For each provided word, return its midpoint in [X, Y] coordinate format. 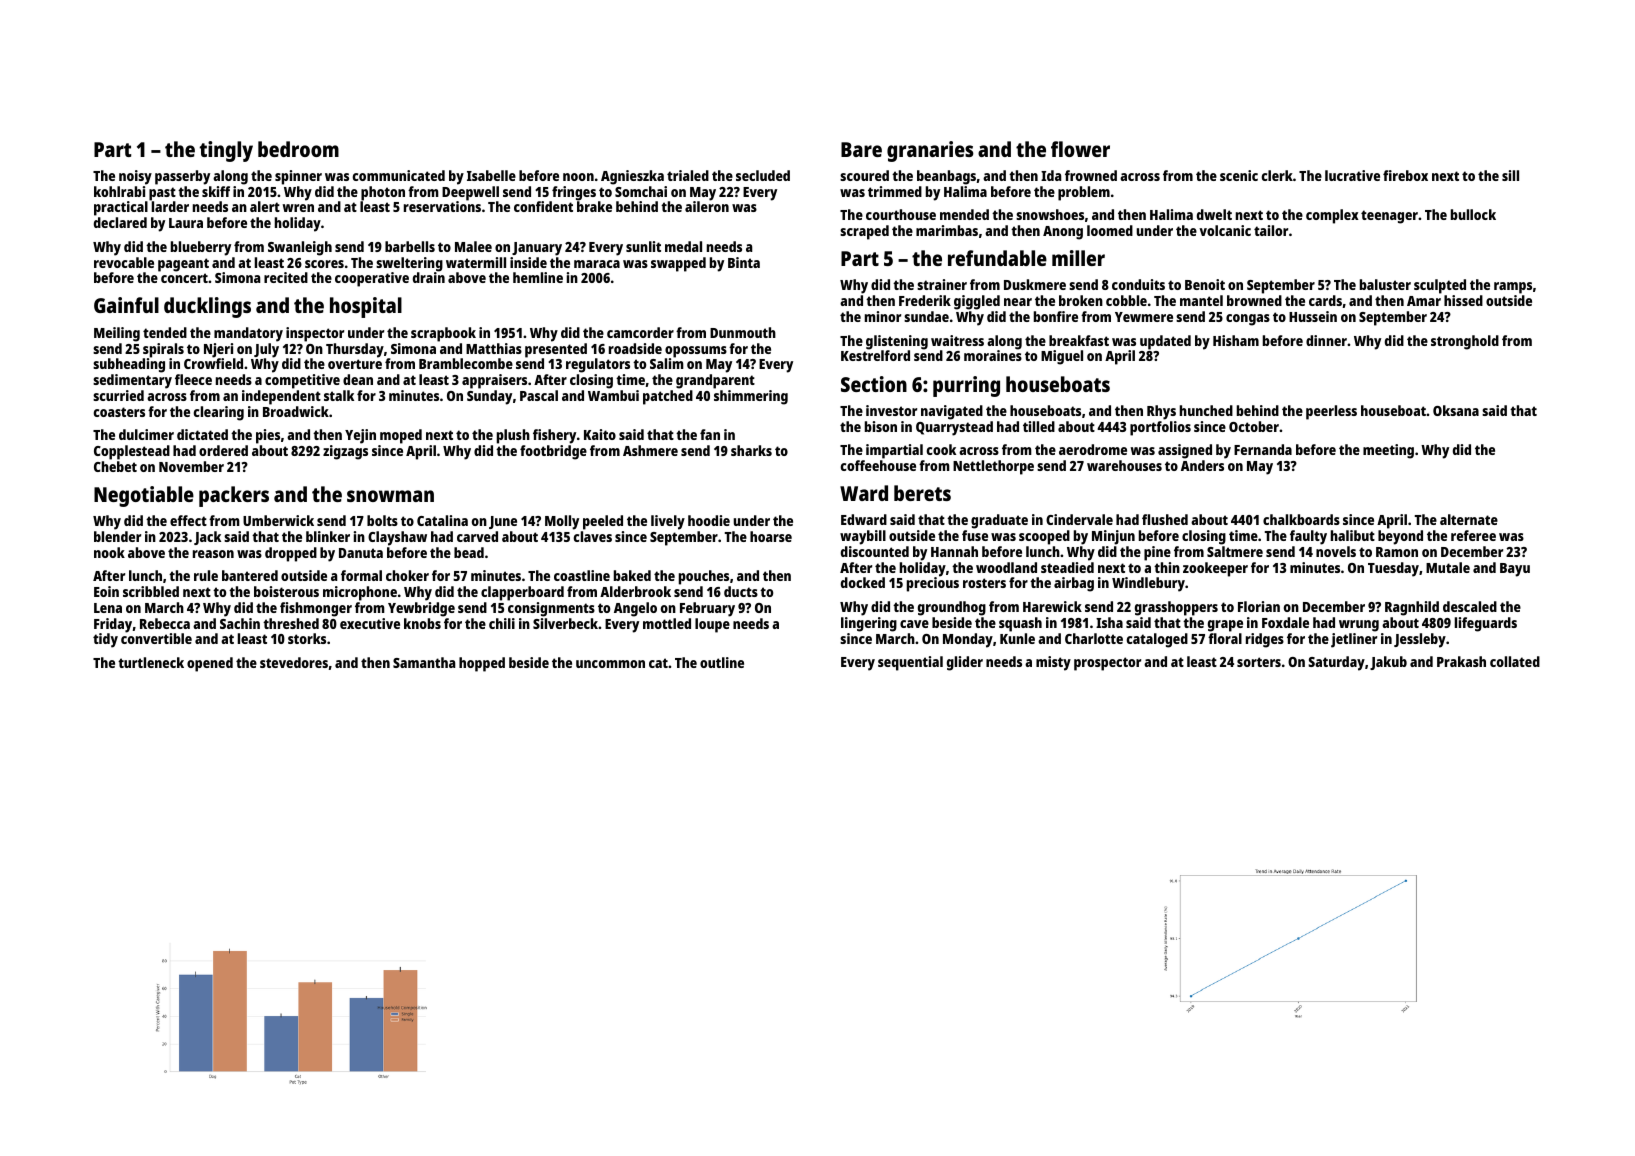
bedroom [298, 149]
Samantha [424, 662]
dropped [291, 554]
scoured [864, 175]
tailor [1271, 230]
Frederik [925, 300]
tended [165, 332]
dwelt [1214, 214]
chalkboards [1301, 519]
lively [668, 522]
